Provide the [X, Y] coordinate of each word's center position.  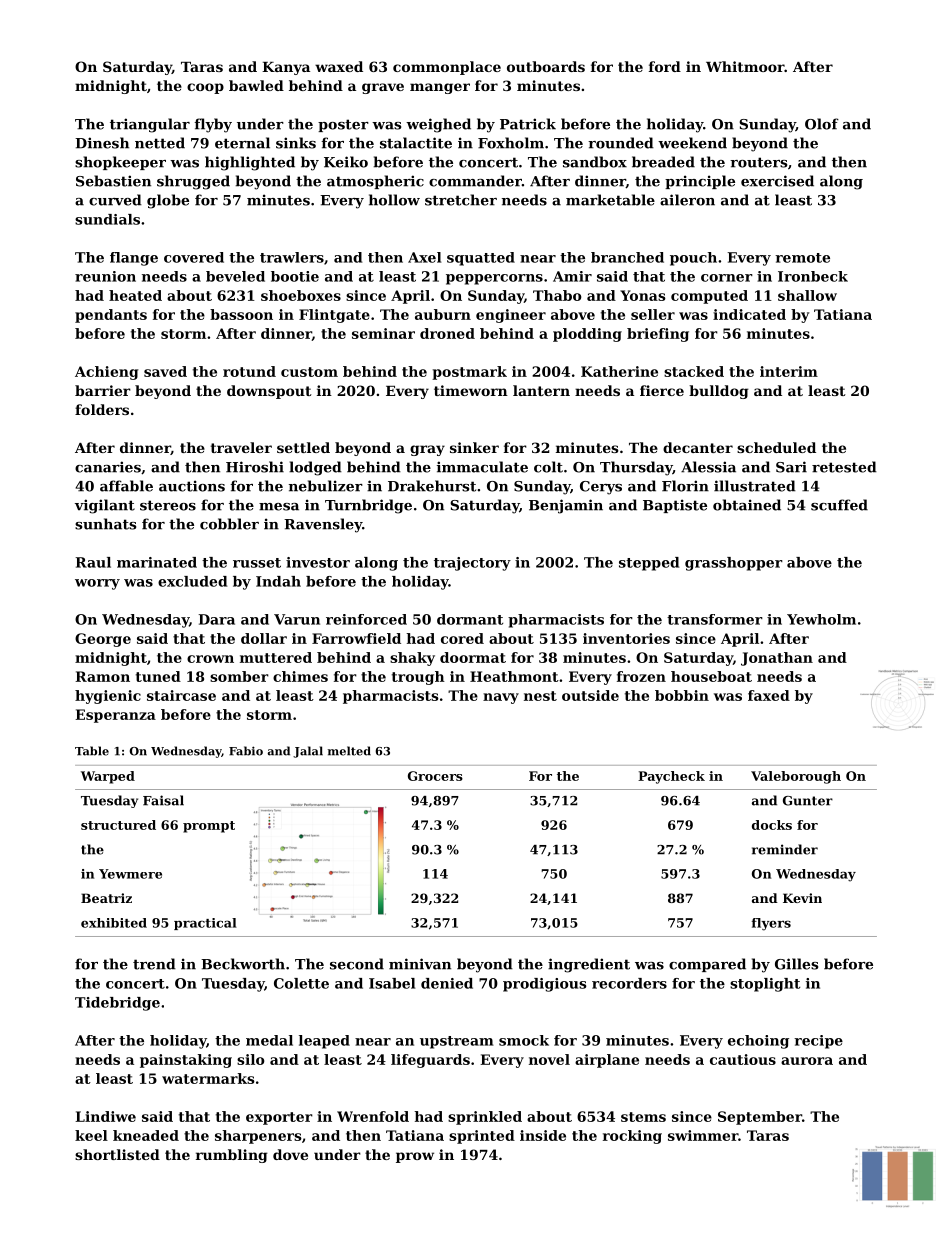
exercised [777, 181]
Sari [791, 467]
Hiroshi [255, 467]
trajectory [472, 564]
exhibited [114, 923]
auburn [443, 314]
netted [160, 143]
